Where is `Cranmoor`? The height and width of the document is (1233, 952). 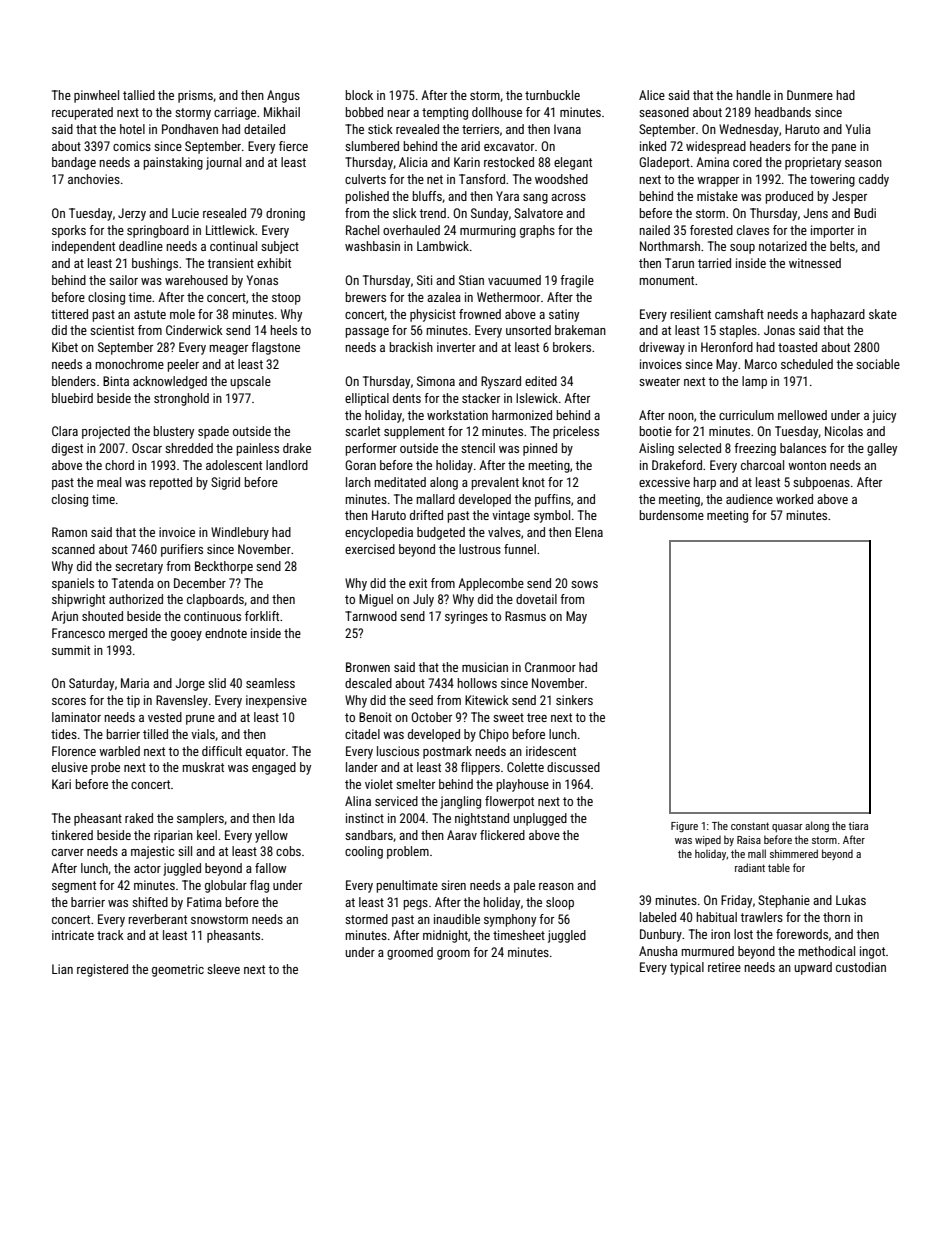 Cranmoor is located at coordinates (550, 667).
